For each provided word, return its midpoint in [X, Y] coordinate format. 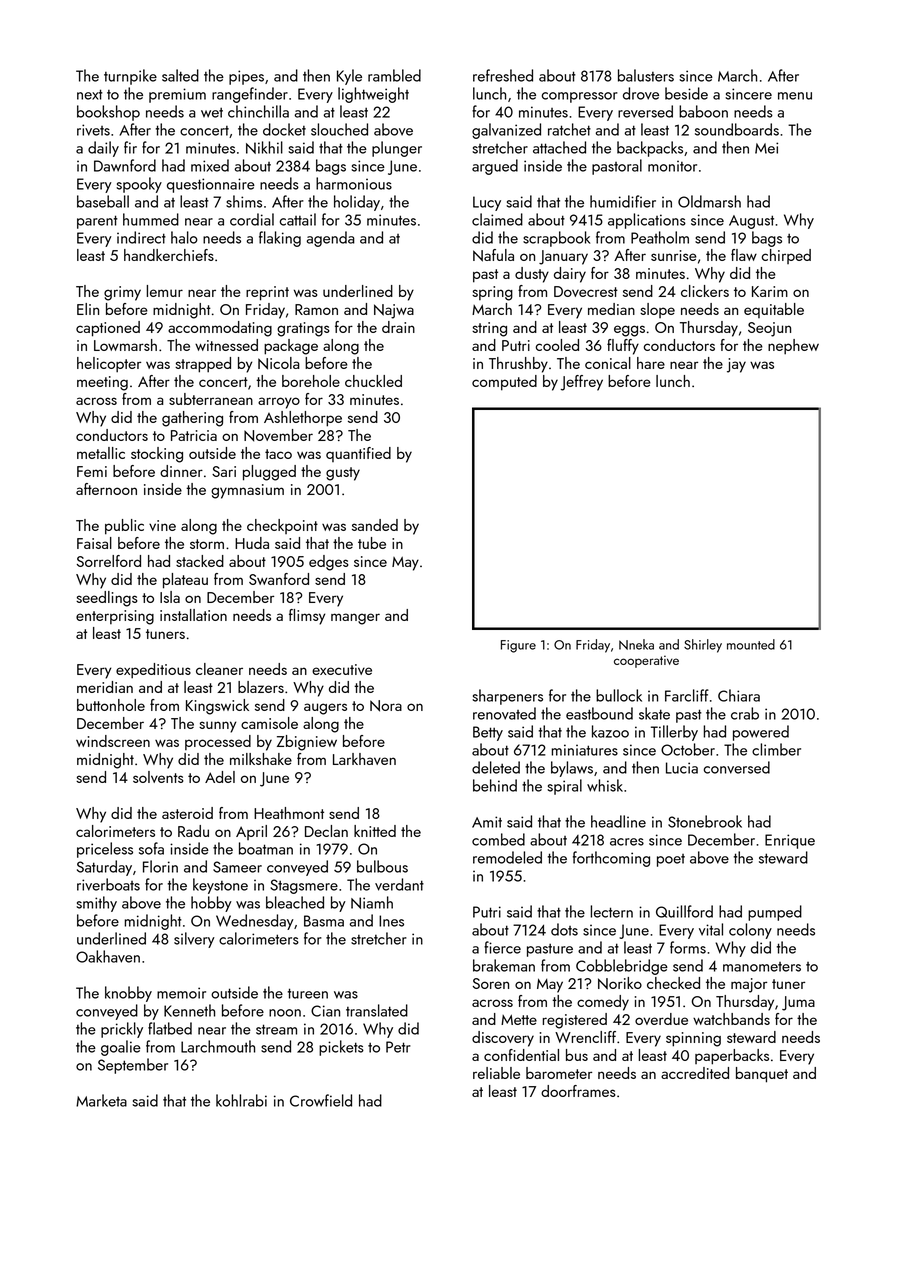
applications [647, 221]
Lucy [487, 203]
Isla [170, 597]
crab [745, 713]
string [489, 329]
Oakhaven [108, 956]
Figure [518, 646]
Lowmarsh [125, 345]
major [749, 985]
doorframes [578, 1091]
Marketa [101, 1100]
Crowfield [321, 1100]
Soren [491, 983]
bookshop [108, 113]
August [751, 222]
